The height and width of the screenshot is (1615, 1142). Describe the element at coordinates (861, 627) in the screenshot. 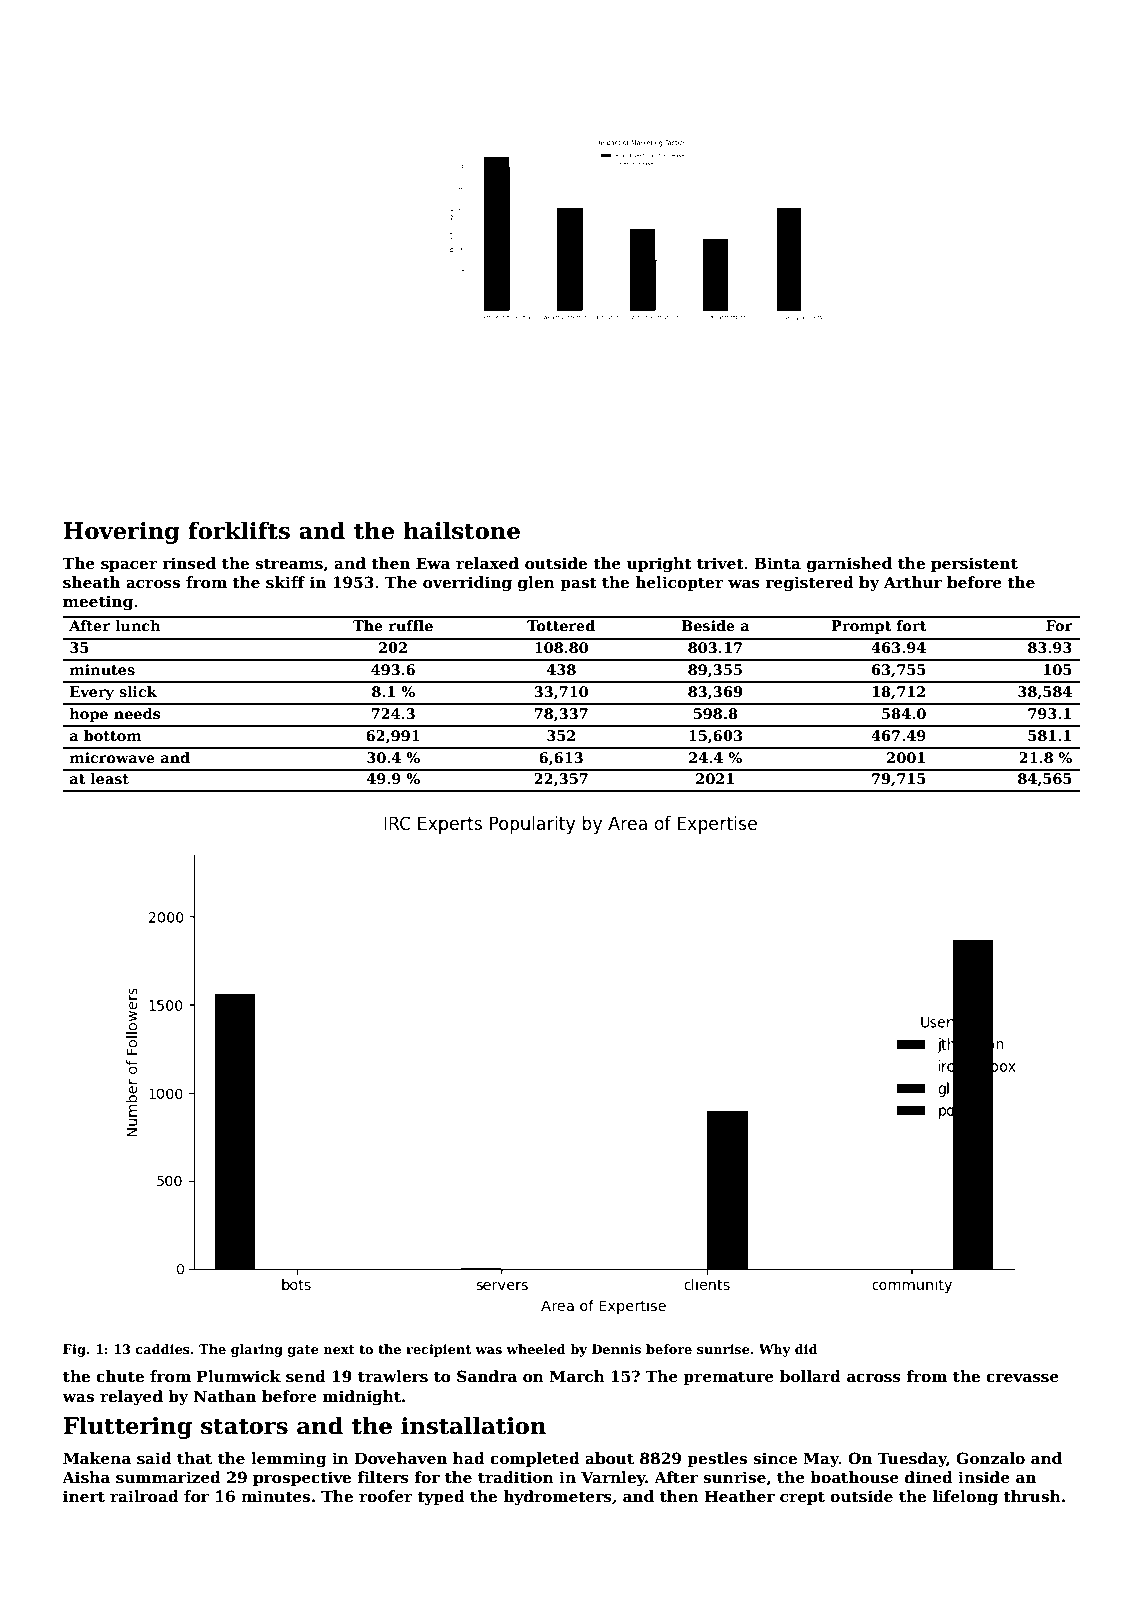

I see `Prompt` at that location.
